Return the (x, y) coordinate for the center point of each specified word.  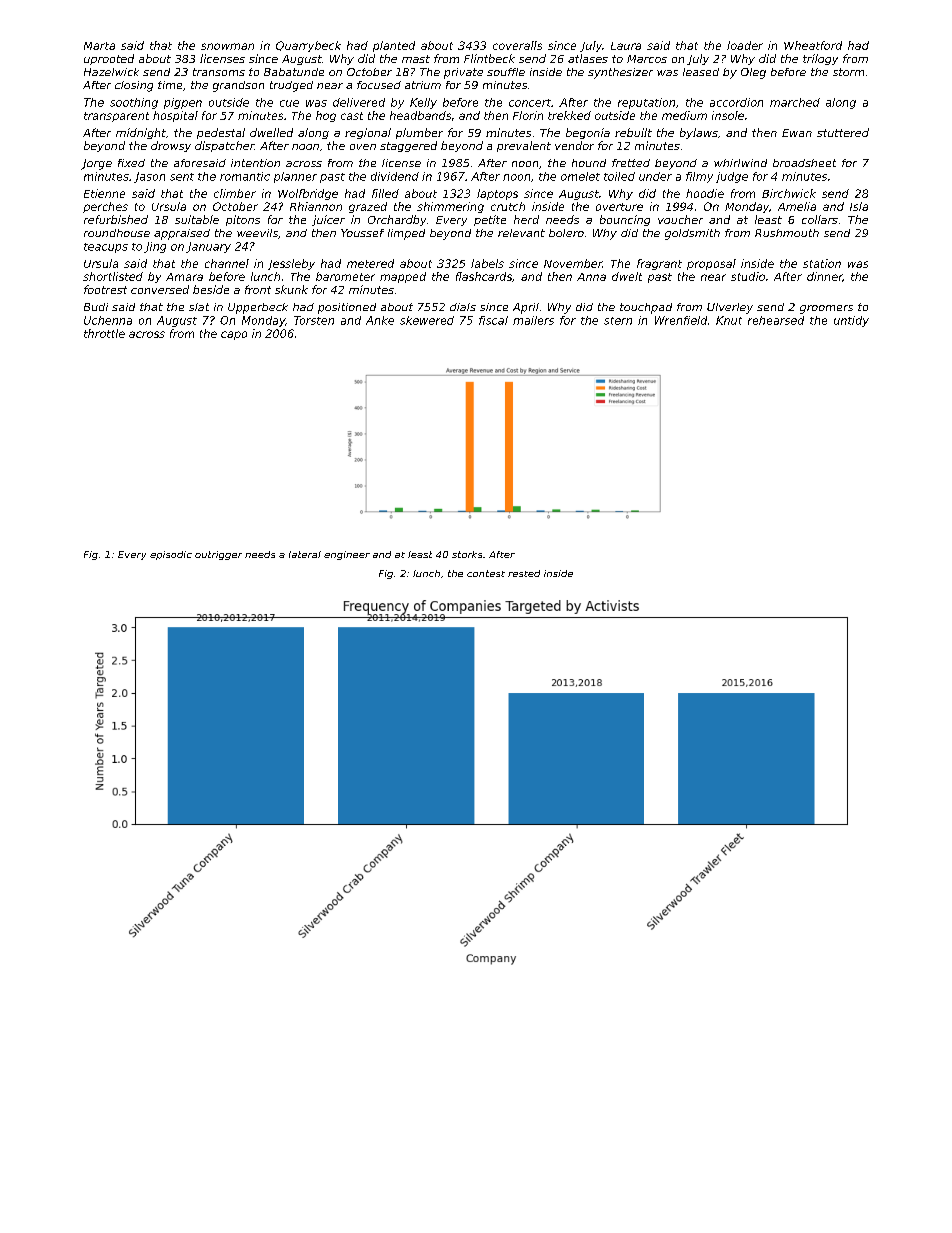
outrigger (218, 555)
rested (524, 573)
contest (486, 573)
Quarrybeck (308, 46)
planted (394, 46)
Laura (626, 46)
